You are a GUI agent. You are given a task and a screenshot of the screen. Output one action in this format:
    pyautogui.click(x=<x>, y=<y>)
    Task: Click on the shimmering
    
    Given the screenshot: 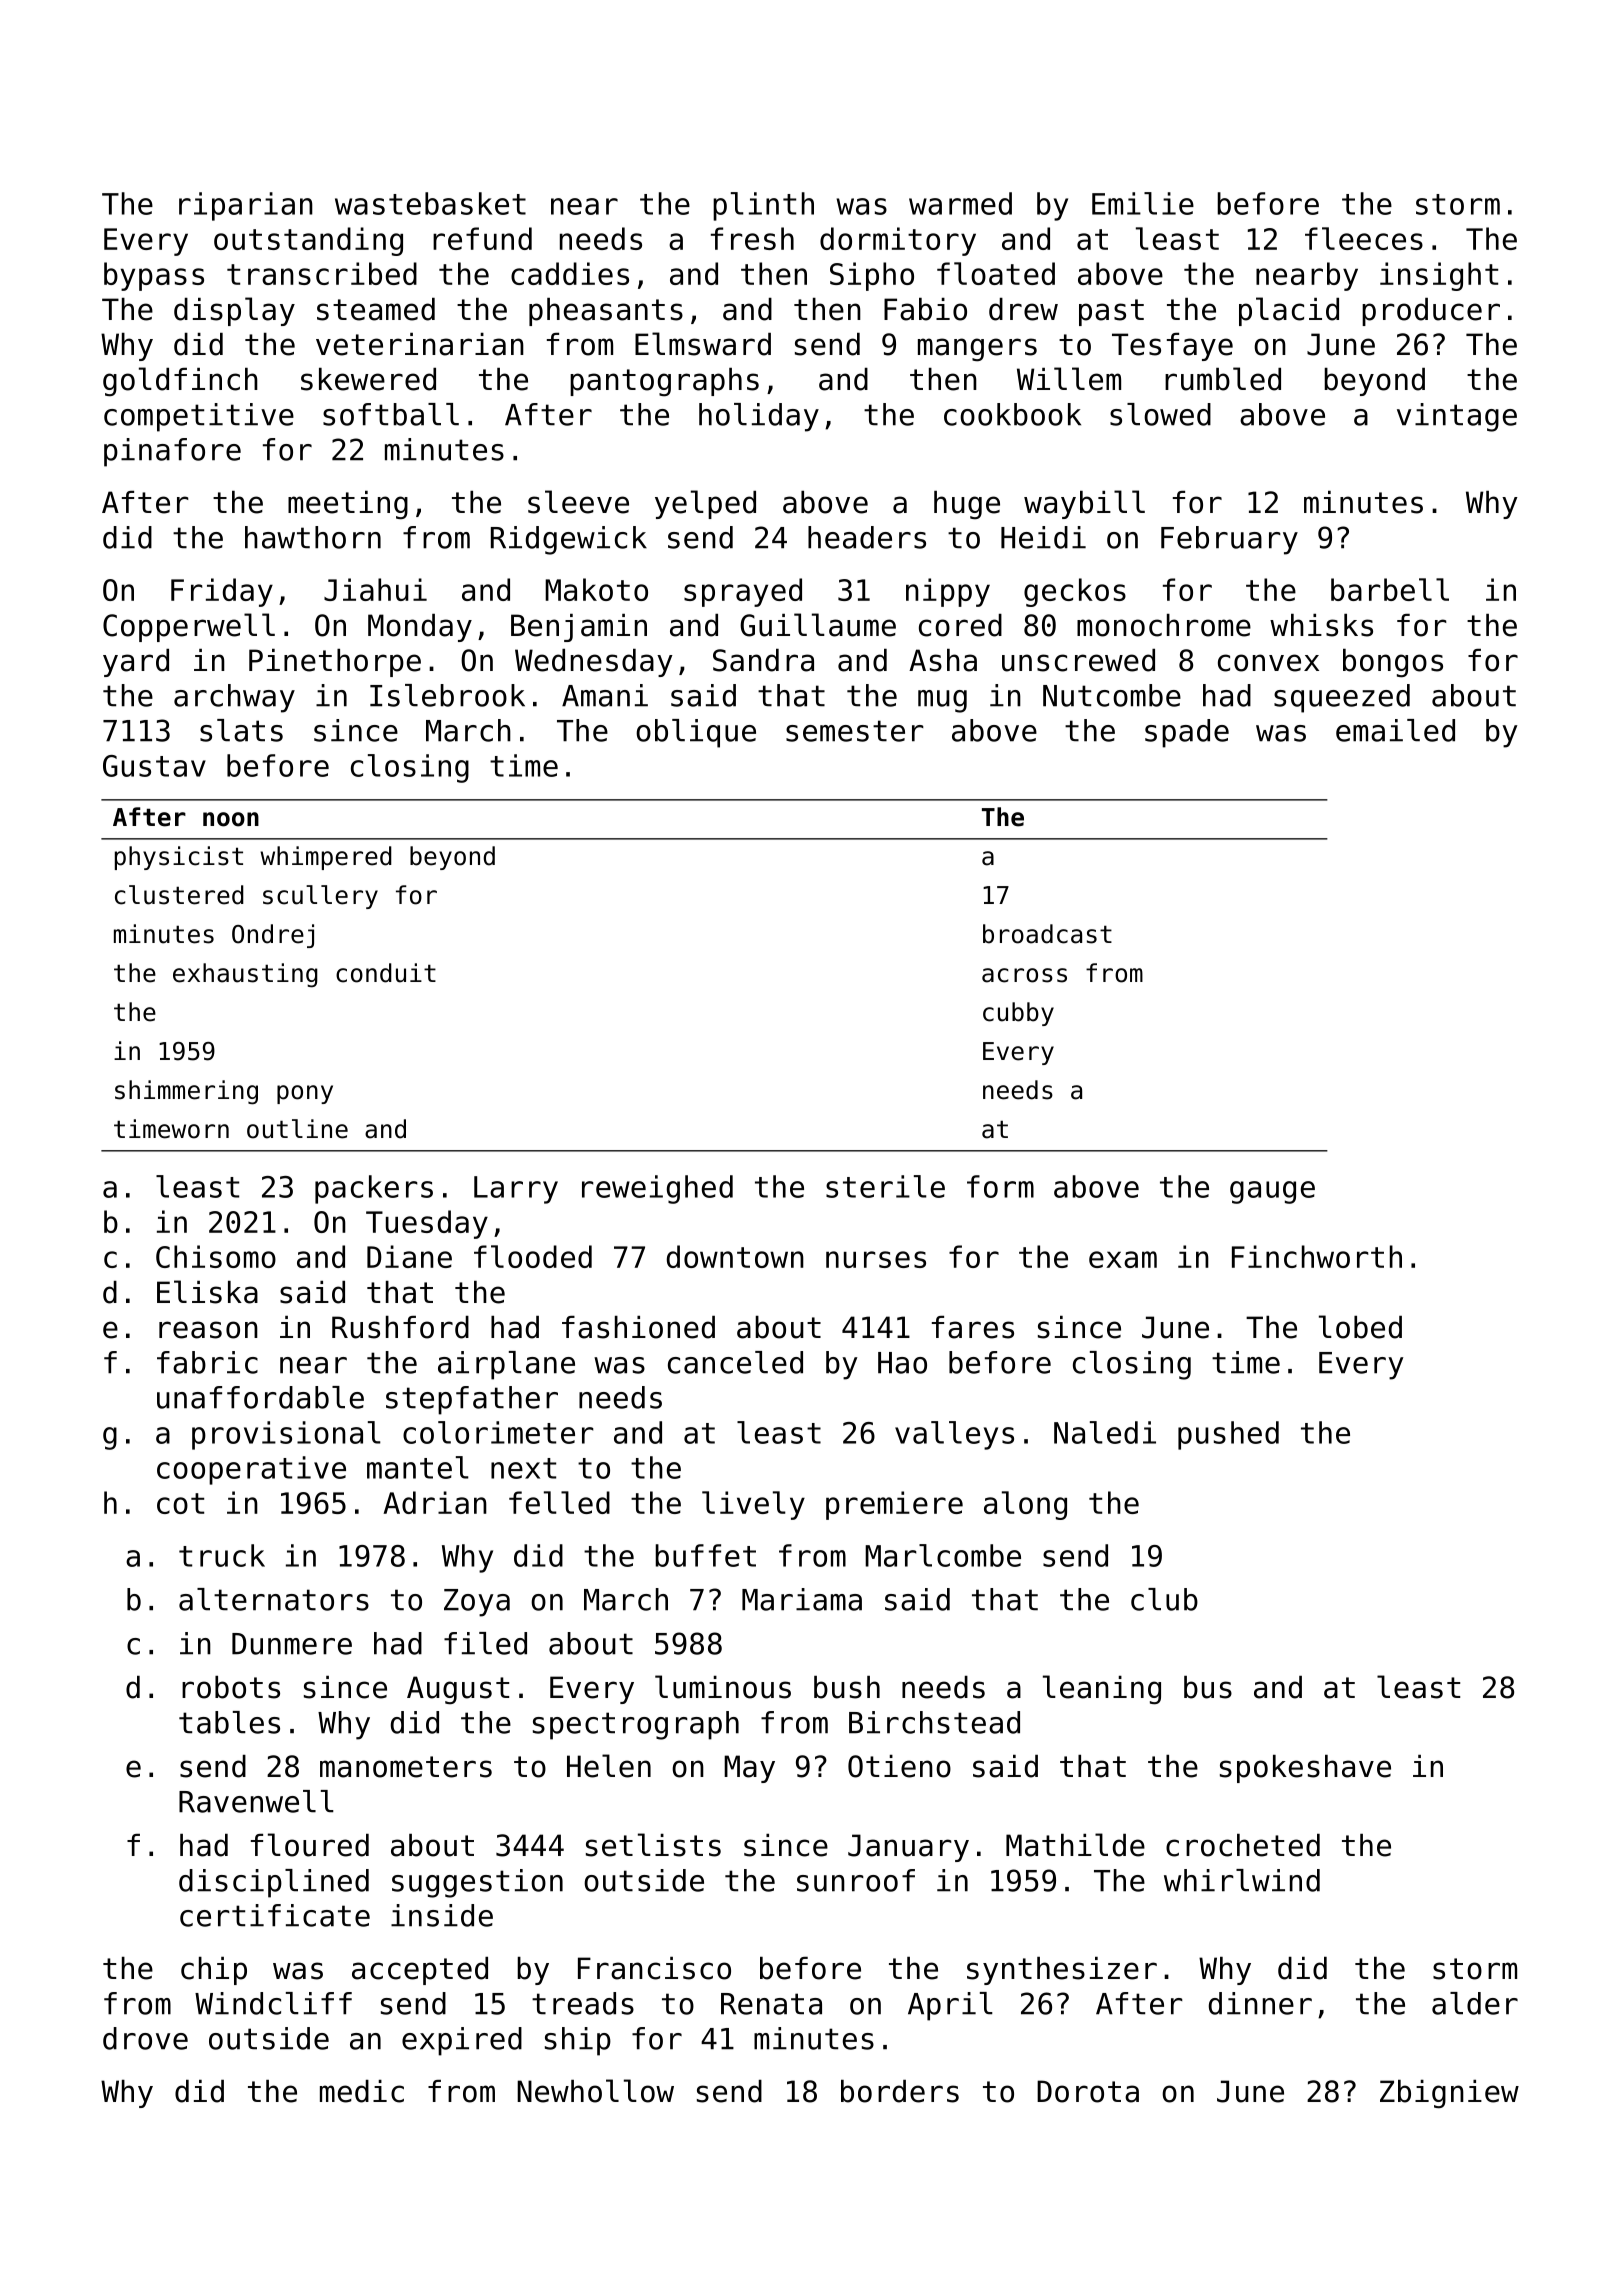 What is the action you would take?
    pyautogui.click(x=186, y=1092)
